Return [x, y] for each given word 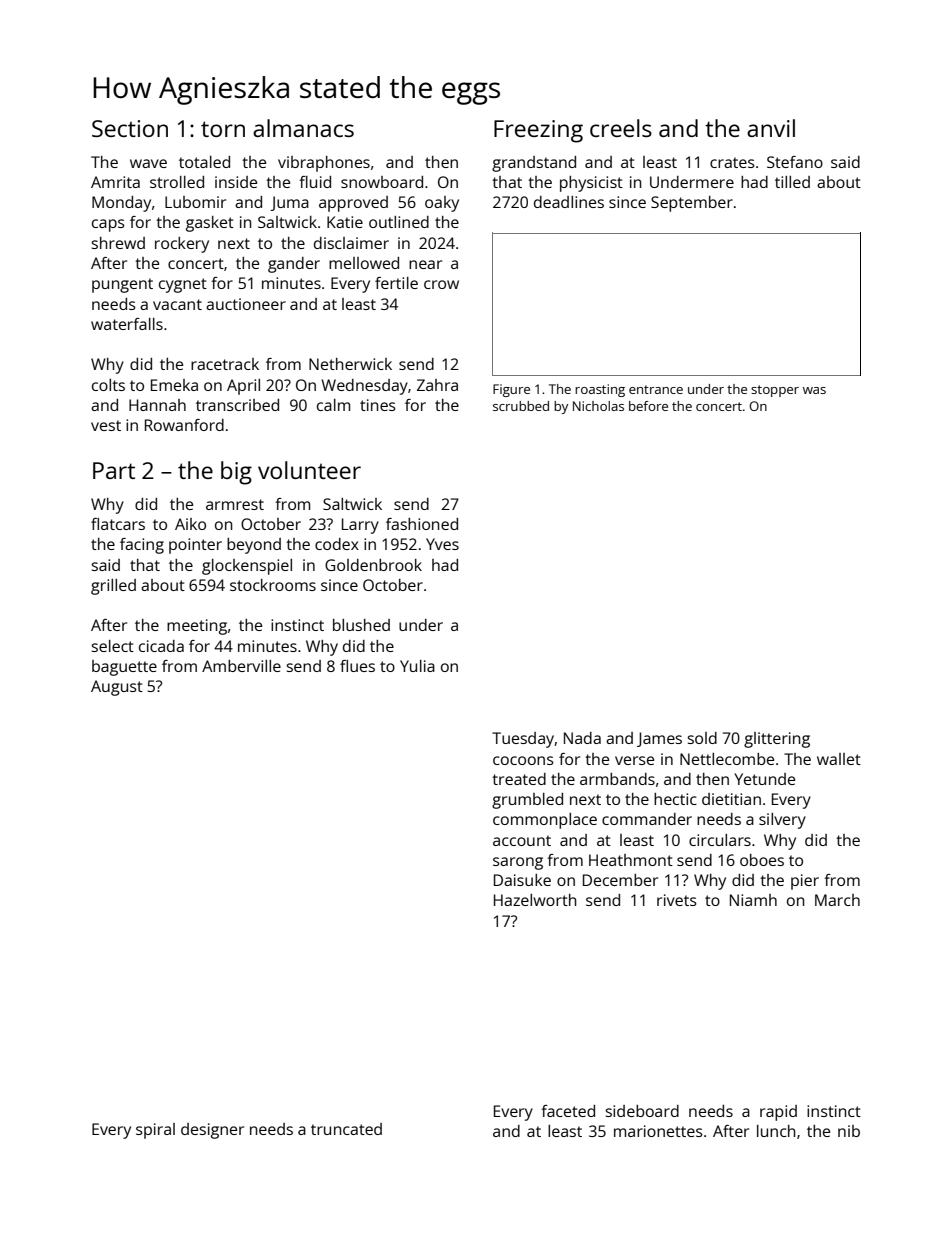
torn [223, 129]
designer [212, 1131]
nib [849, 1131]
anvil [771, 128]
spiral [155, 1131]
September [692, 204]
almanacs [303, 128]
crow [441, 284]
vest [106, 425]
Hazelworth [535, 900]
